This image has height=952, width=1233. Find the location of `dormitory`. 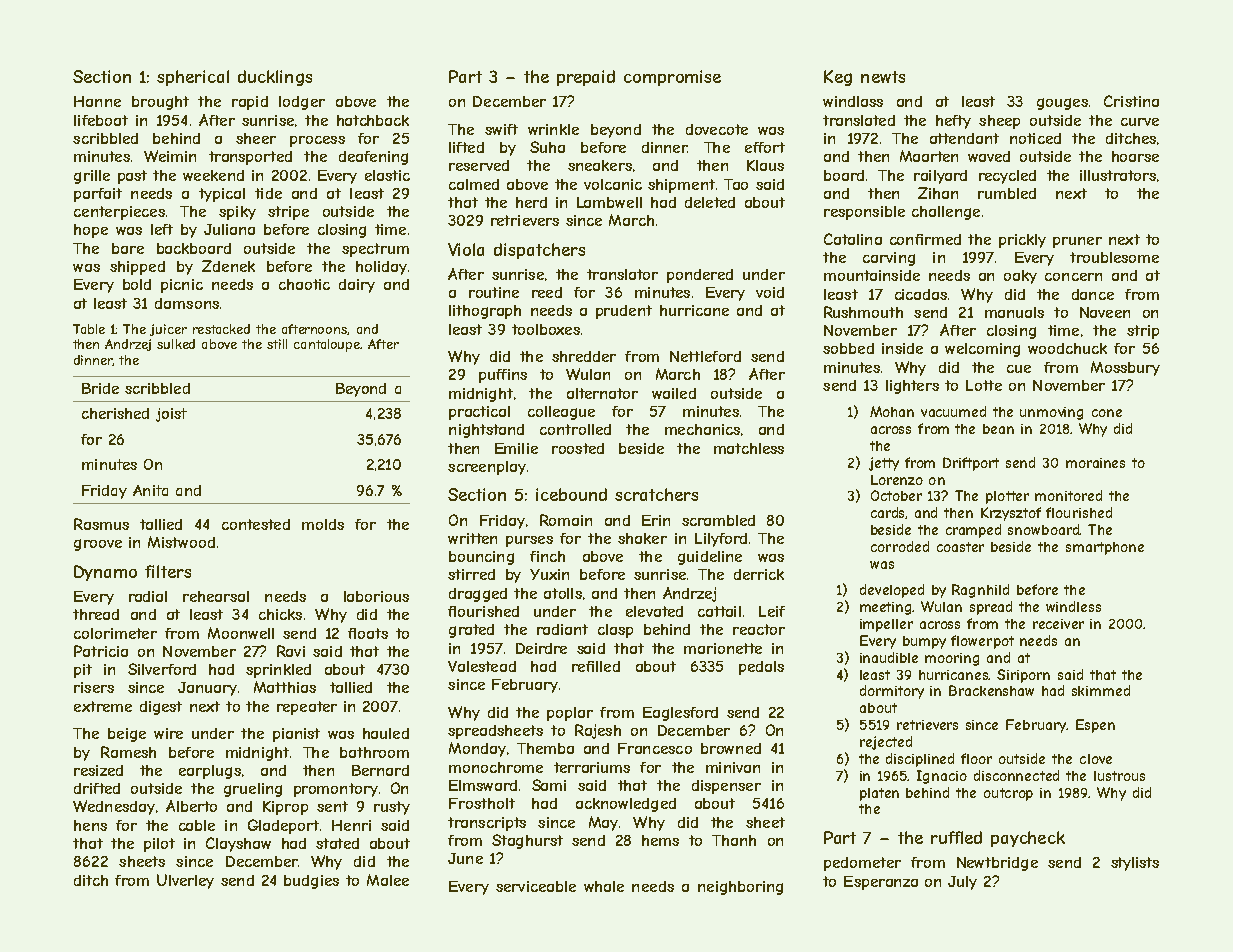

dormitory is located at coordinates (892, 692).
